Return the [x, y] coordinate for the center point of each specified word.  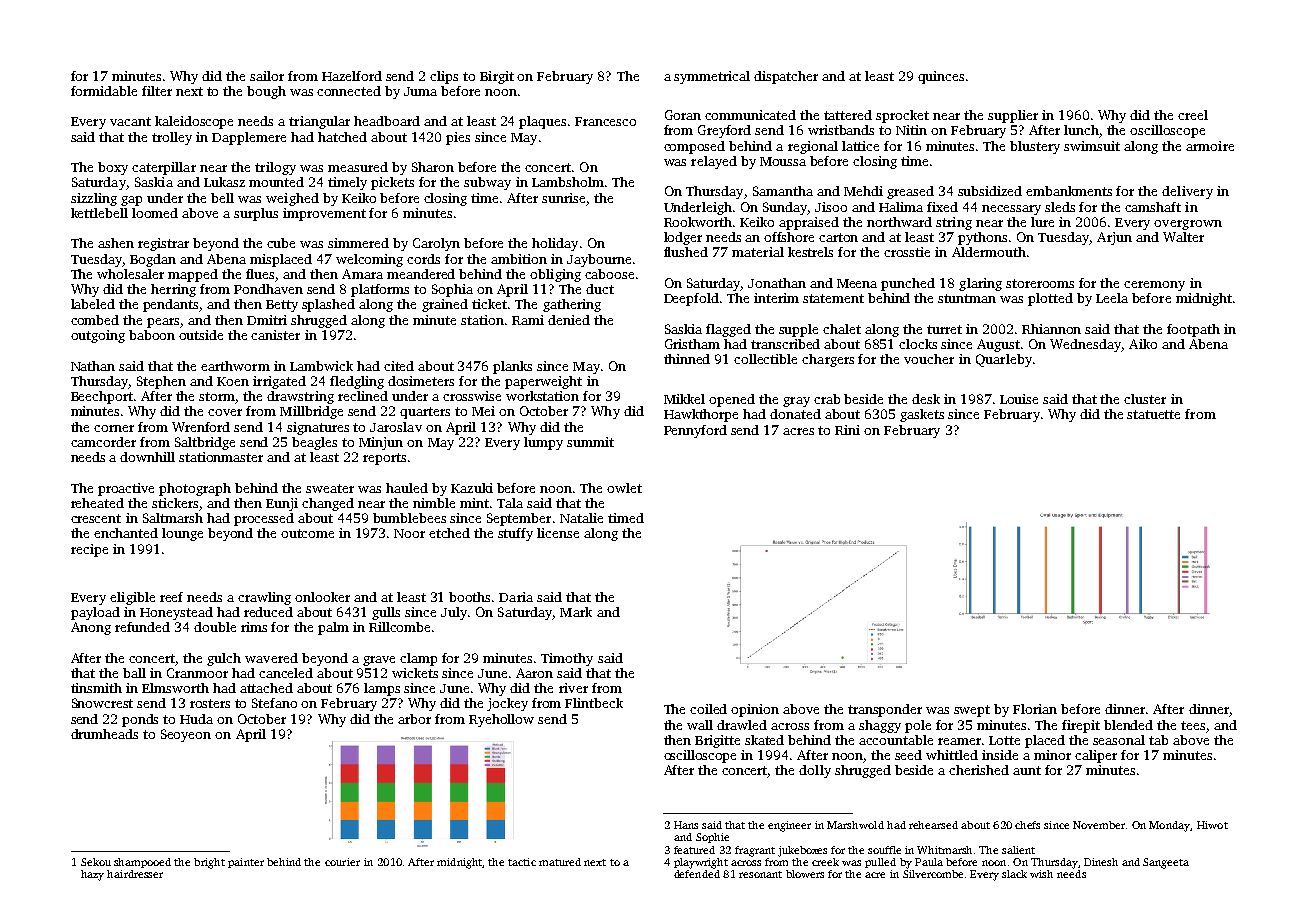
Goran [683, 115]
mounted [276, 182]
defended [697, 874]
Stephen [161, 382]
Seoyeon [186, 735]
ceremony [1154, 286]
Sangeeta [1166, 863]
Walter [1183, 237]
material [758, 252]
